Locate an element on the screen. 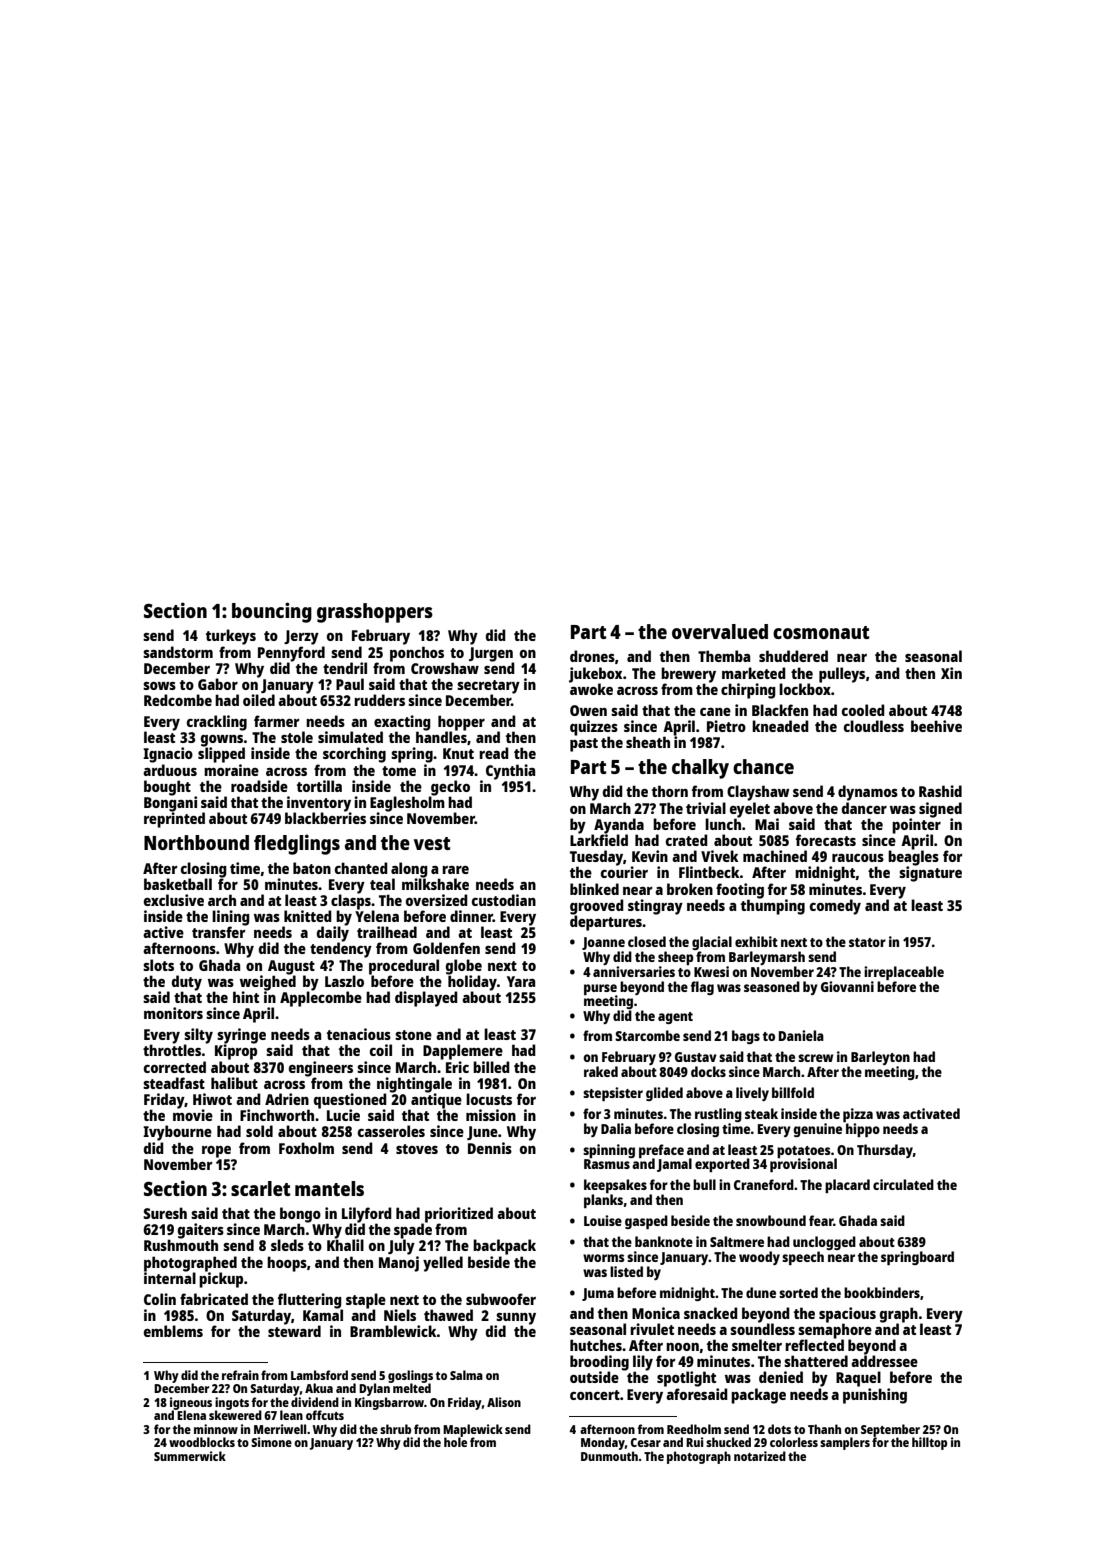  hilltop is located at coordinates (929, 1443).
